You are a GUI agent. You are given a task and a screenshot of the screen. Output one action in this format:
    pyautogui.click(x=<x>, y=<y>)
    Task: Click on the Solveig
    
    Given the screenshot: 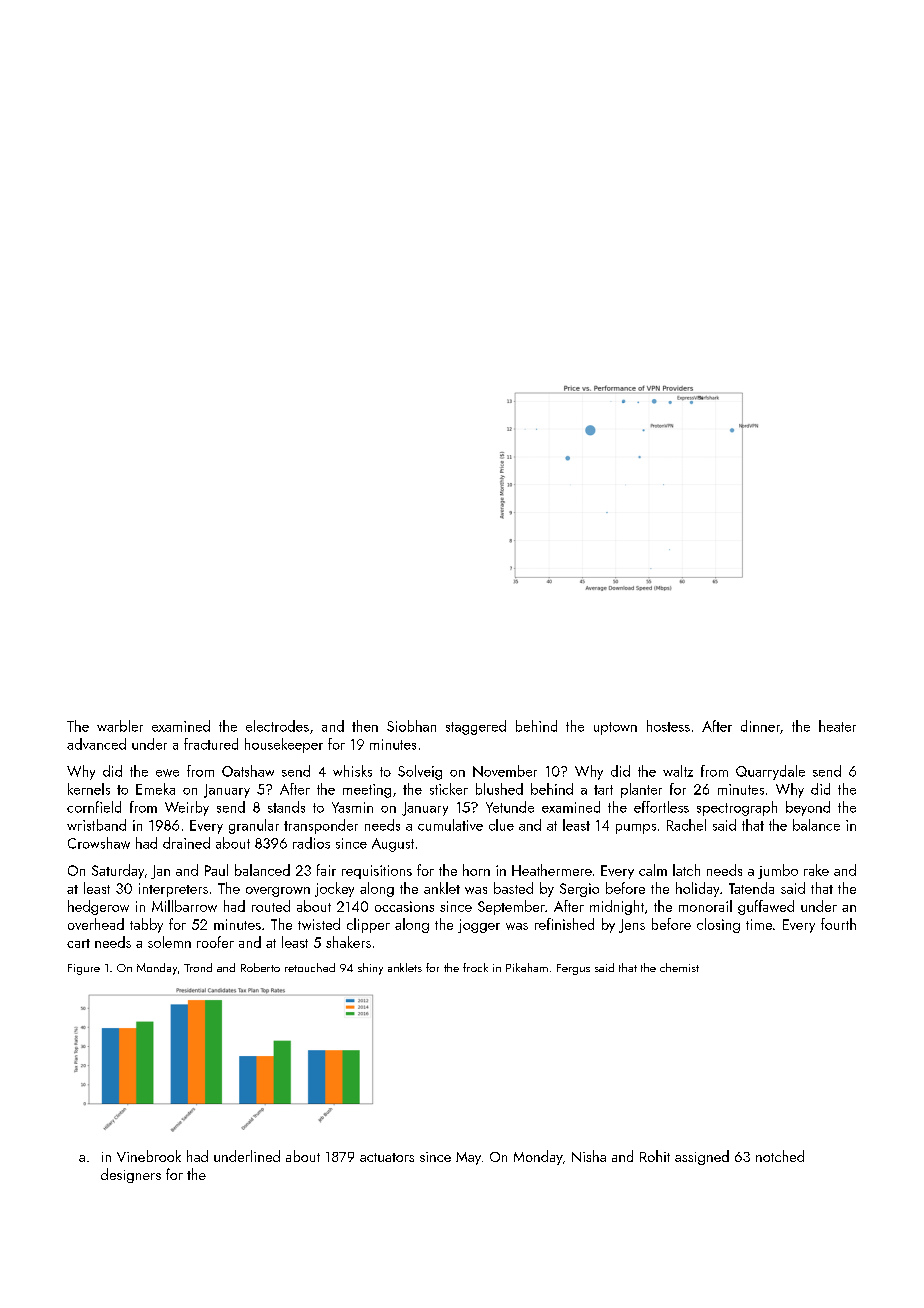 What is the action you would take?
    pyautogui.click(x=420, y=772)
